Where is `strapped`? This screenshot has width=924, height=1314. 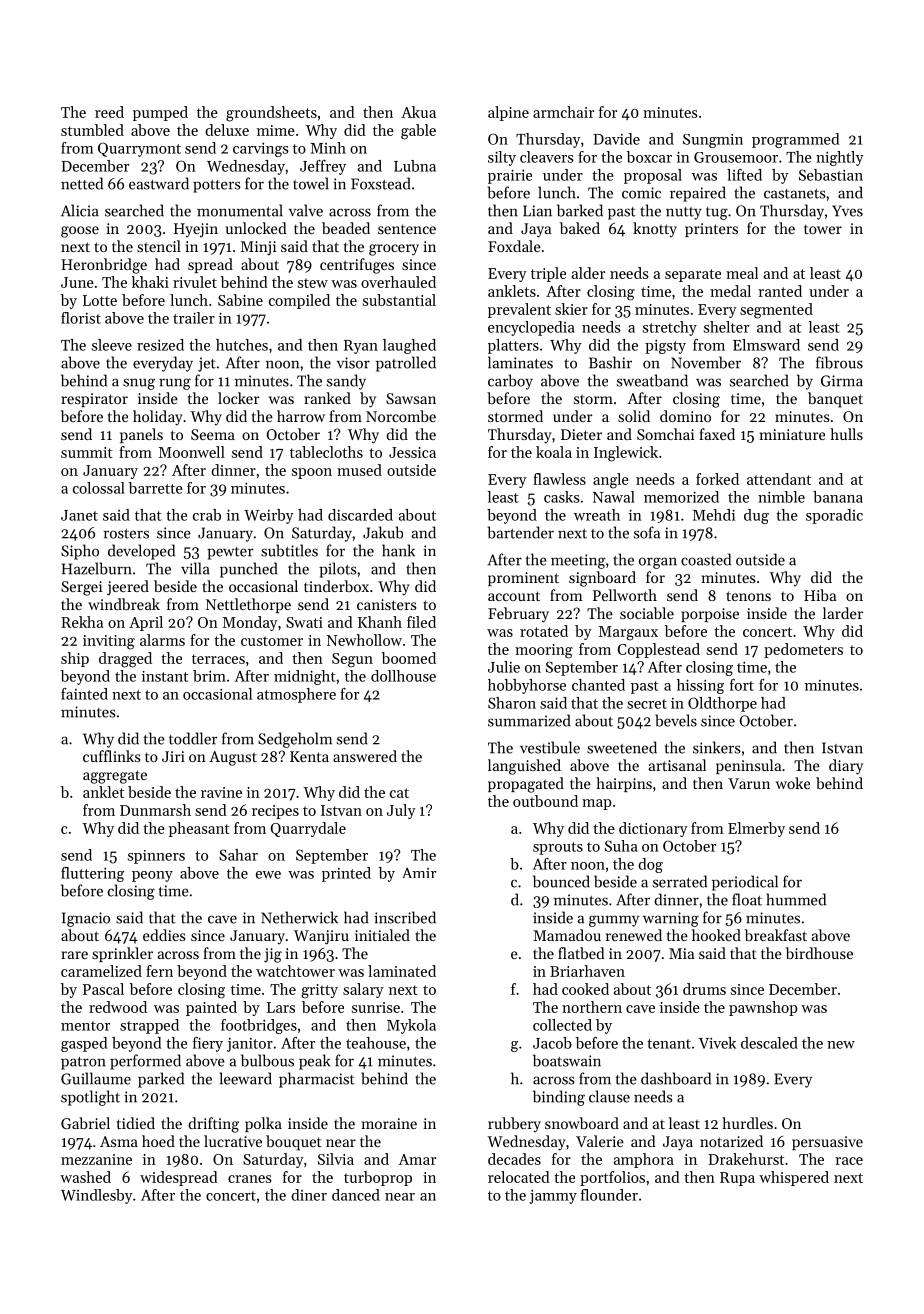
strapped is located at coordinates (149, 1026).
